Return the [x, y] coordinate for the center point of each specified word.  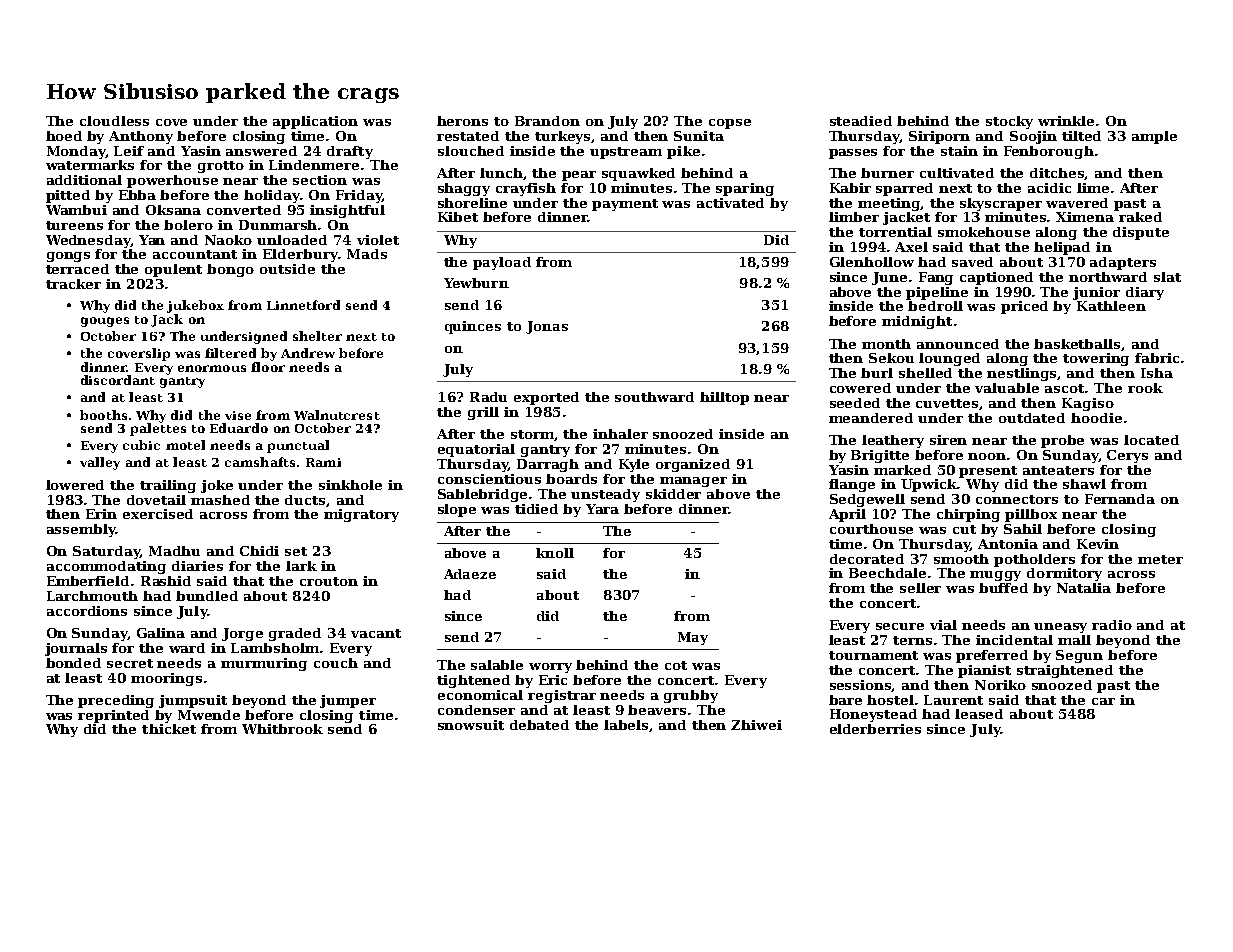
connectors [1017, 499]
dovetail [156, 500]
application [315, 122]
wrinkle [1066, 121]
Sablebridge [482, 495]
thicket [169, 729]
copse [730, 124]
